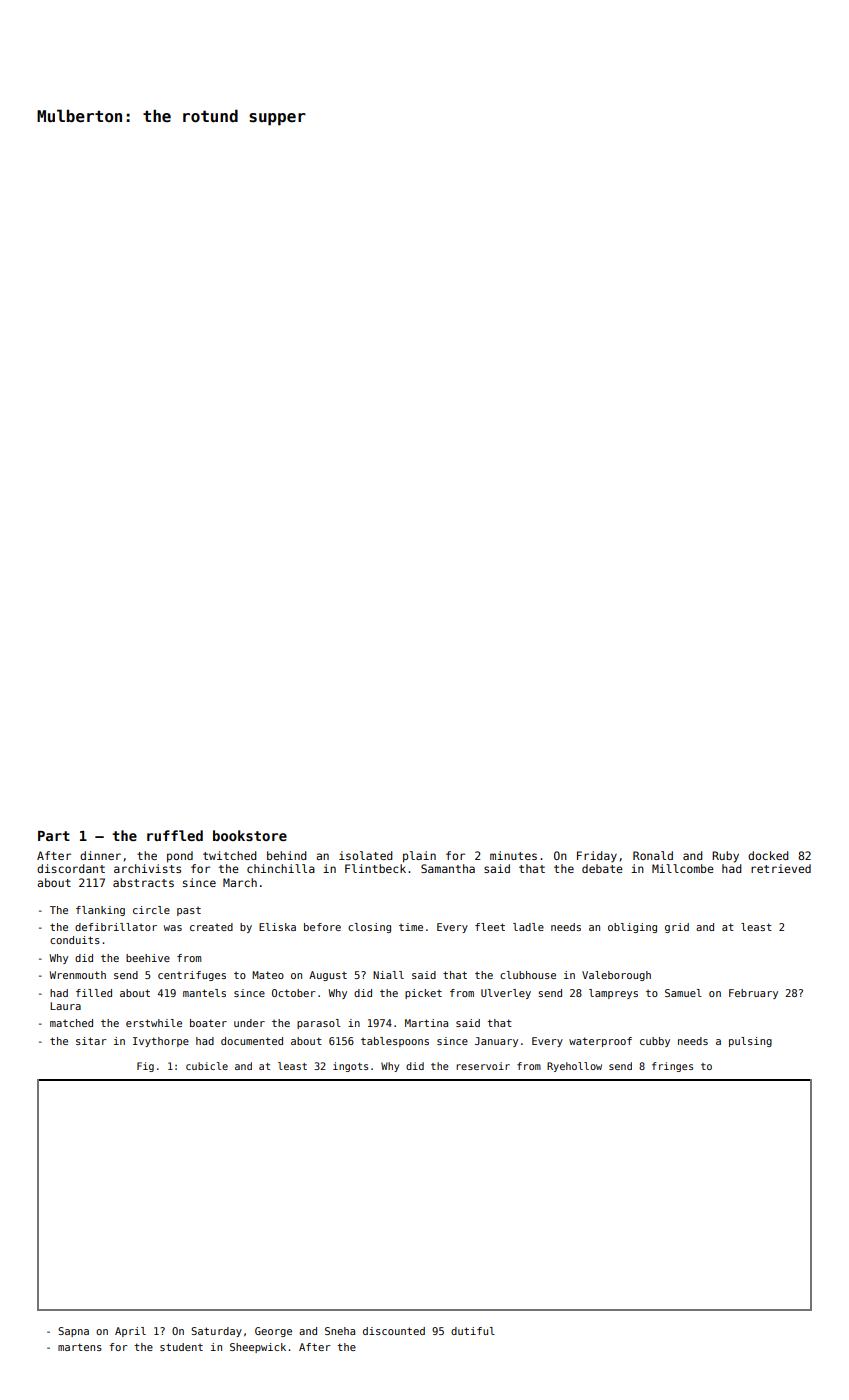 The width and height of the page is (849, 1400). I want to click on Sneha, so click(340, 1331).
